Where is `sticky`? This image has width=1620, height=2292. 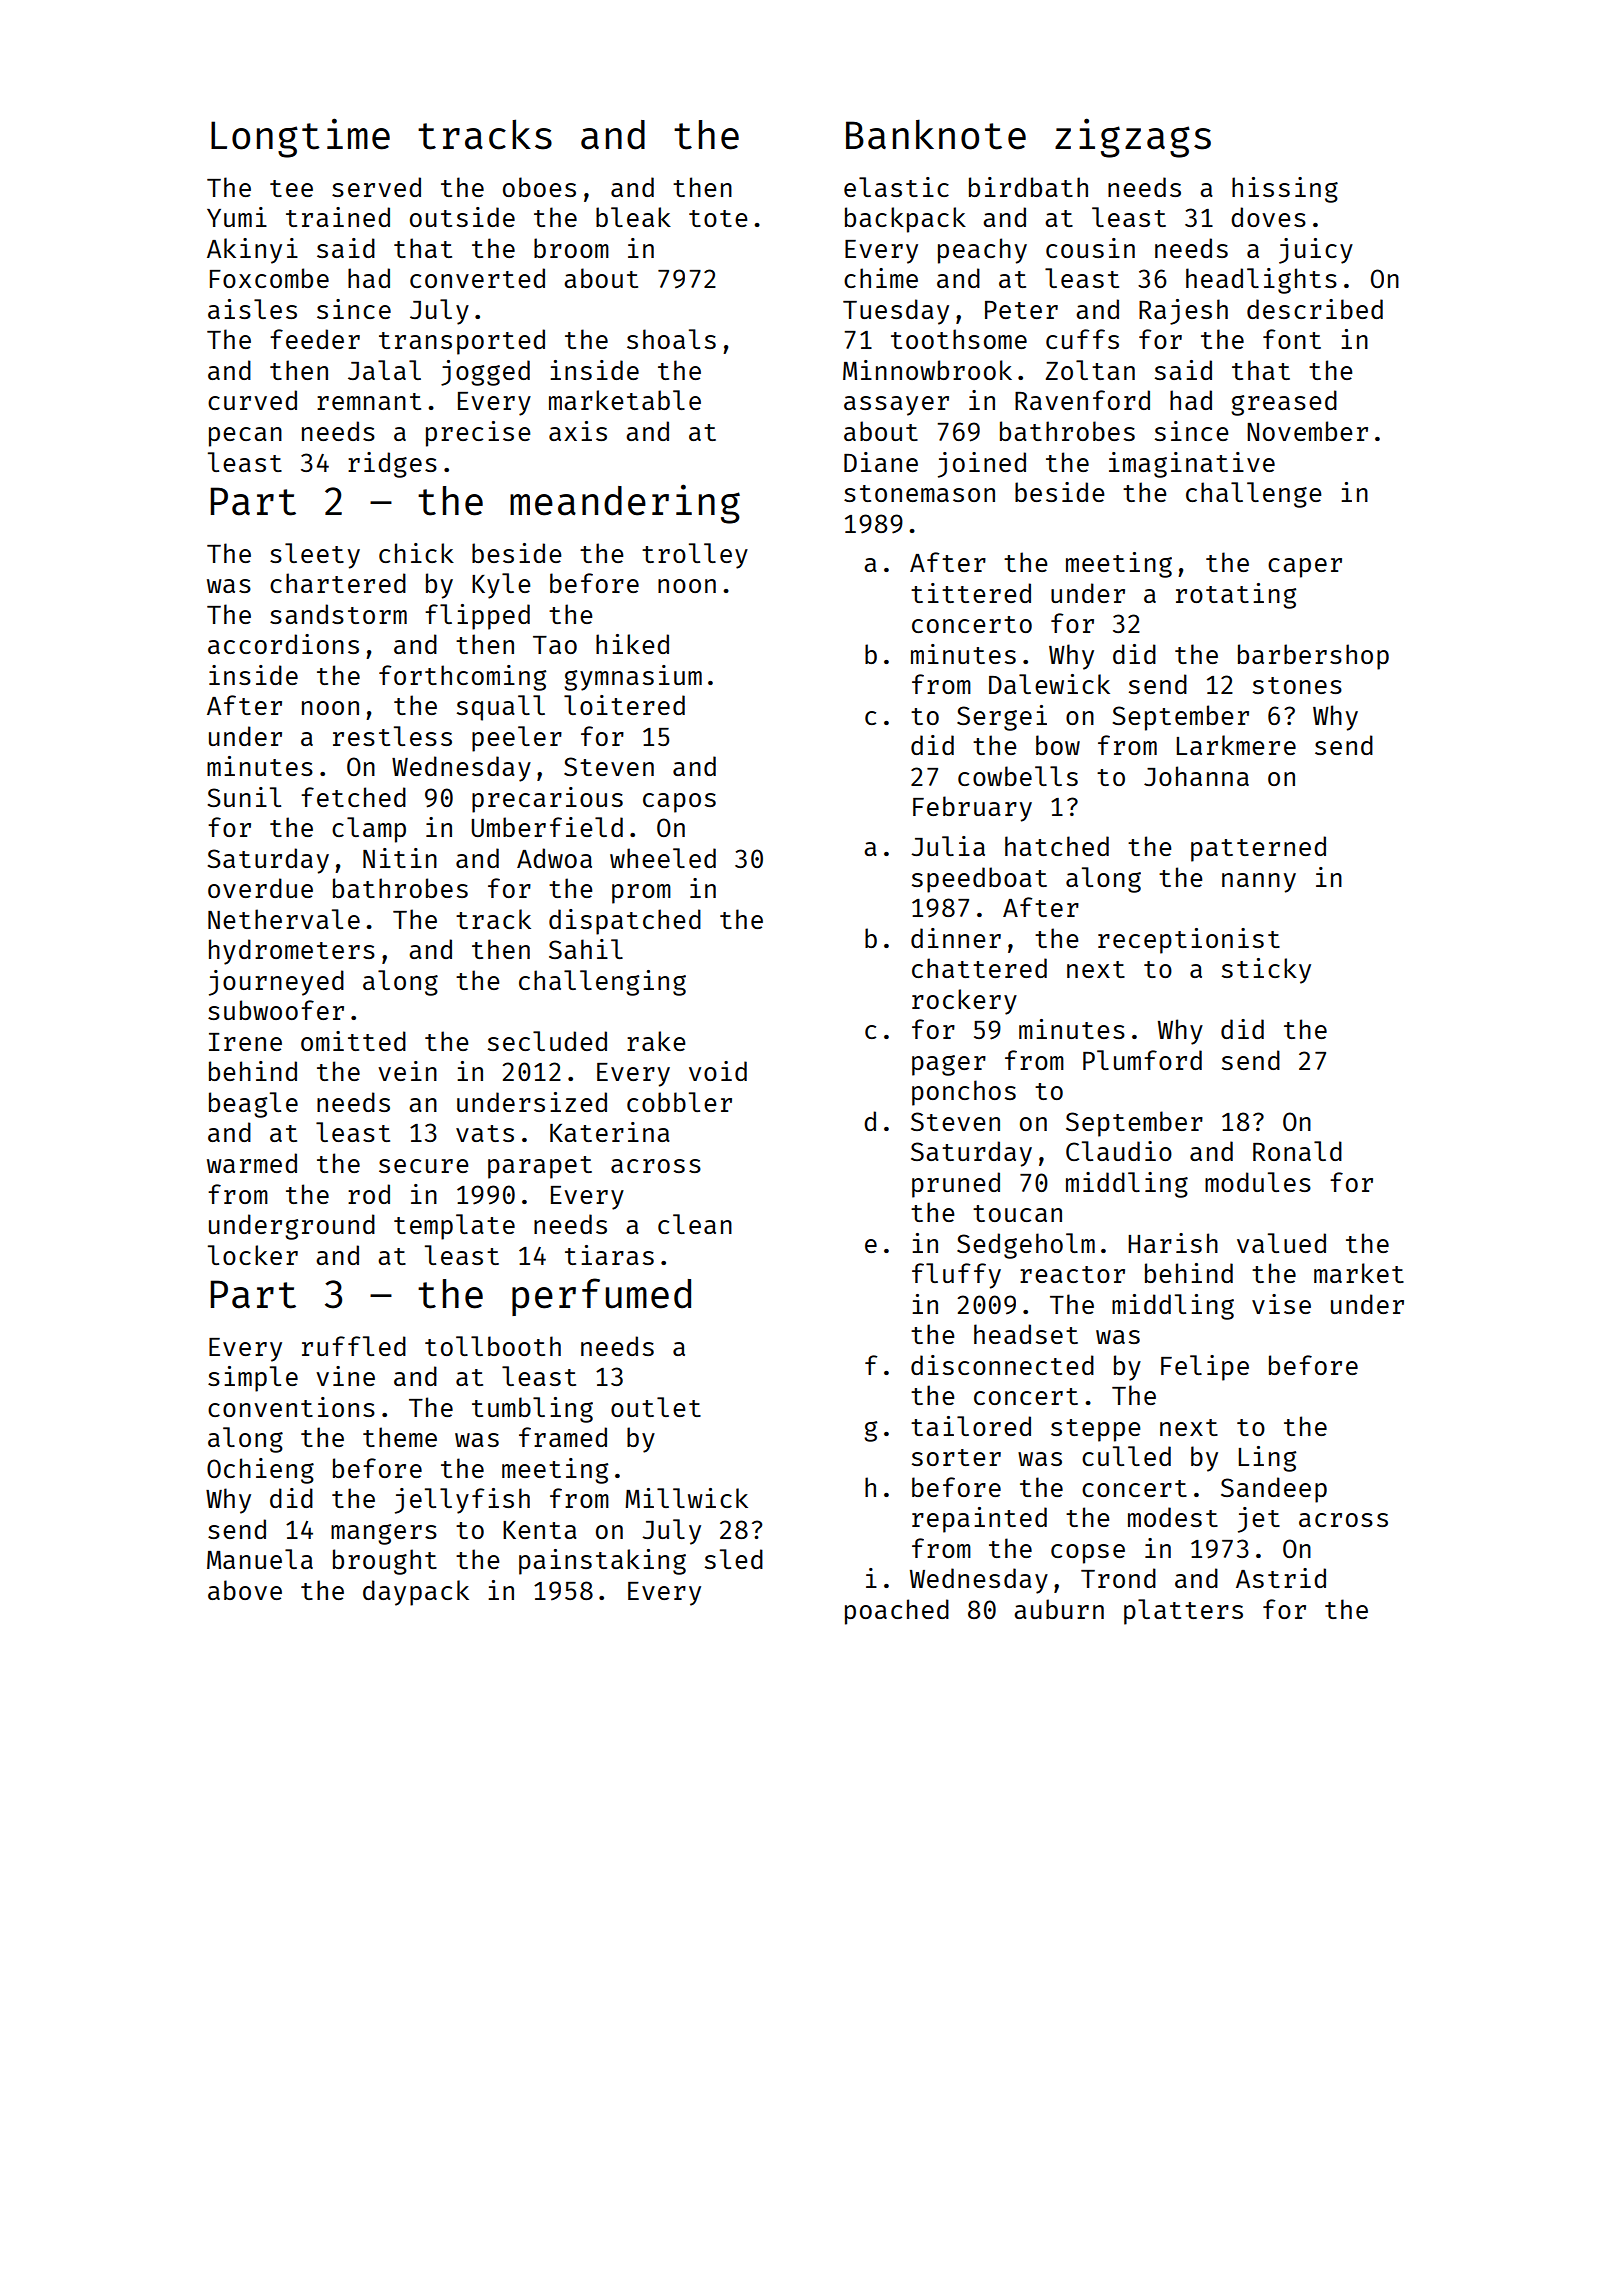 sticky is located at coordinates (1266, 971).
